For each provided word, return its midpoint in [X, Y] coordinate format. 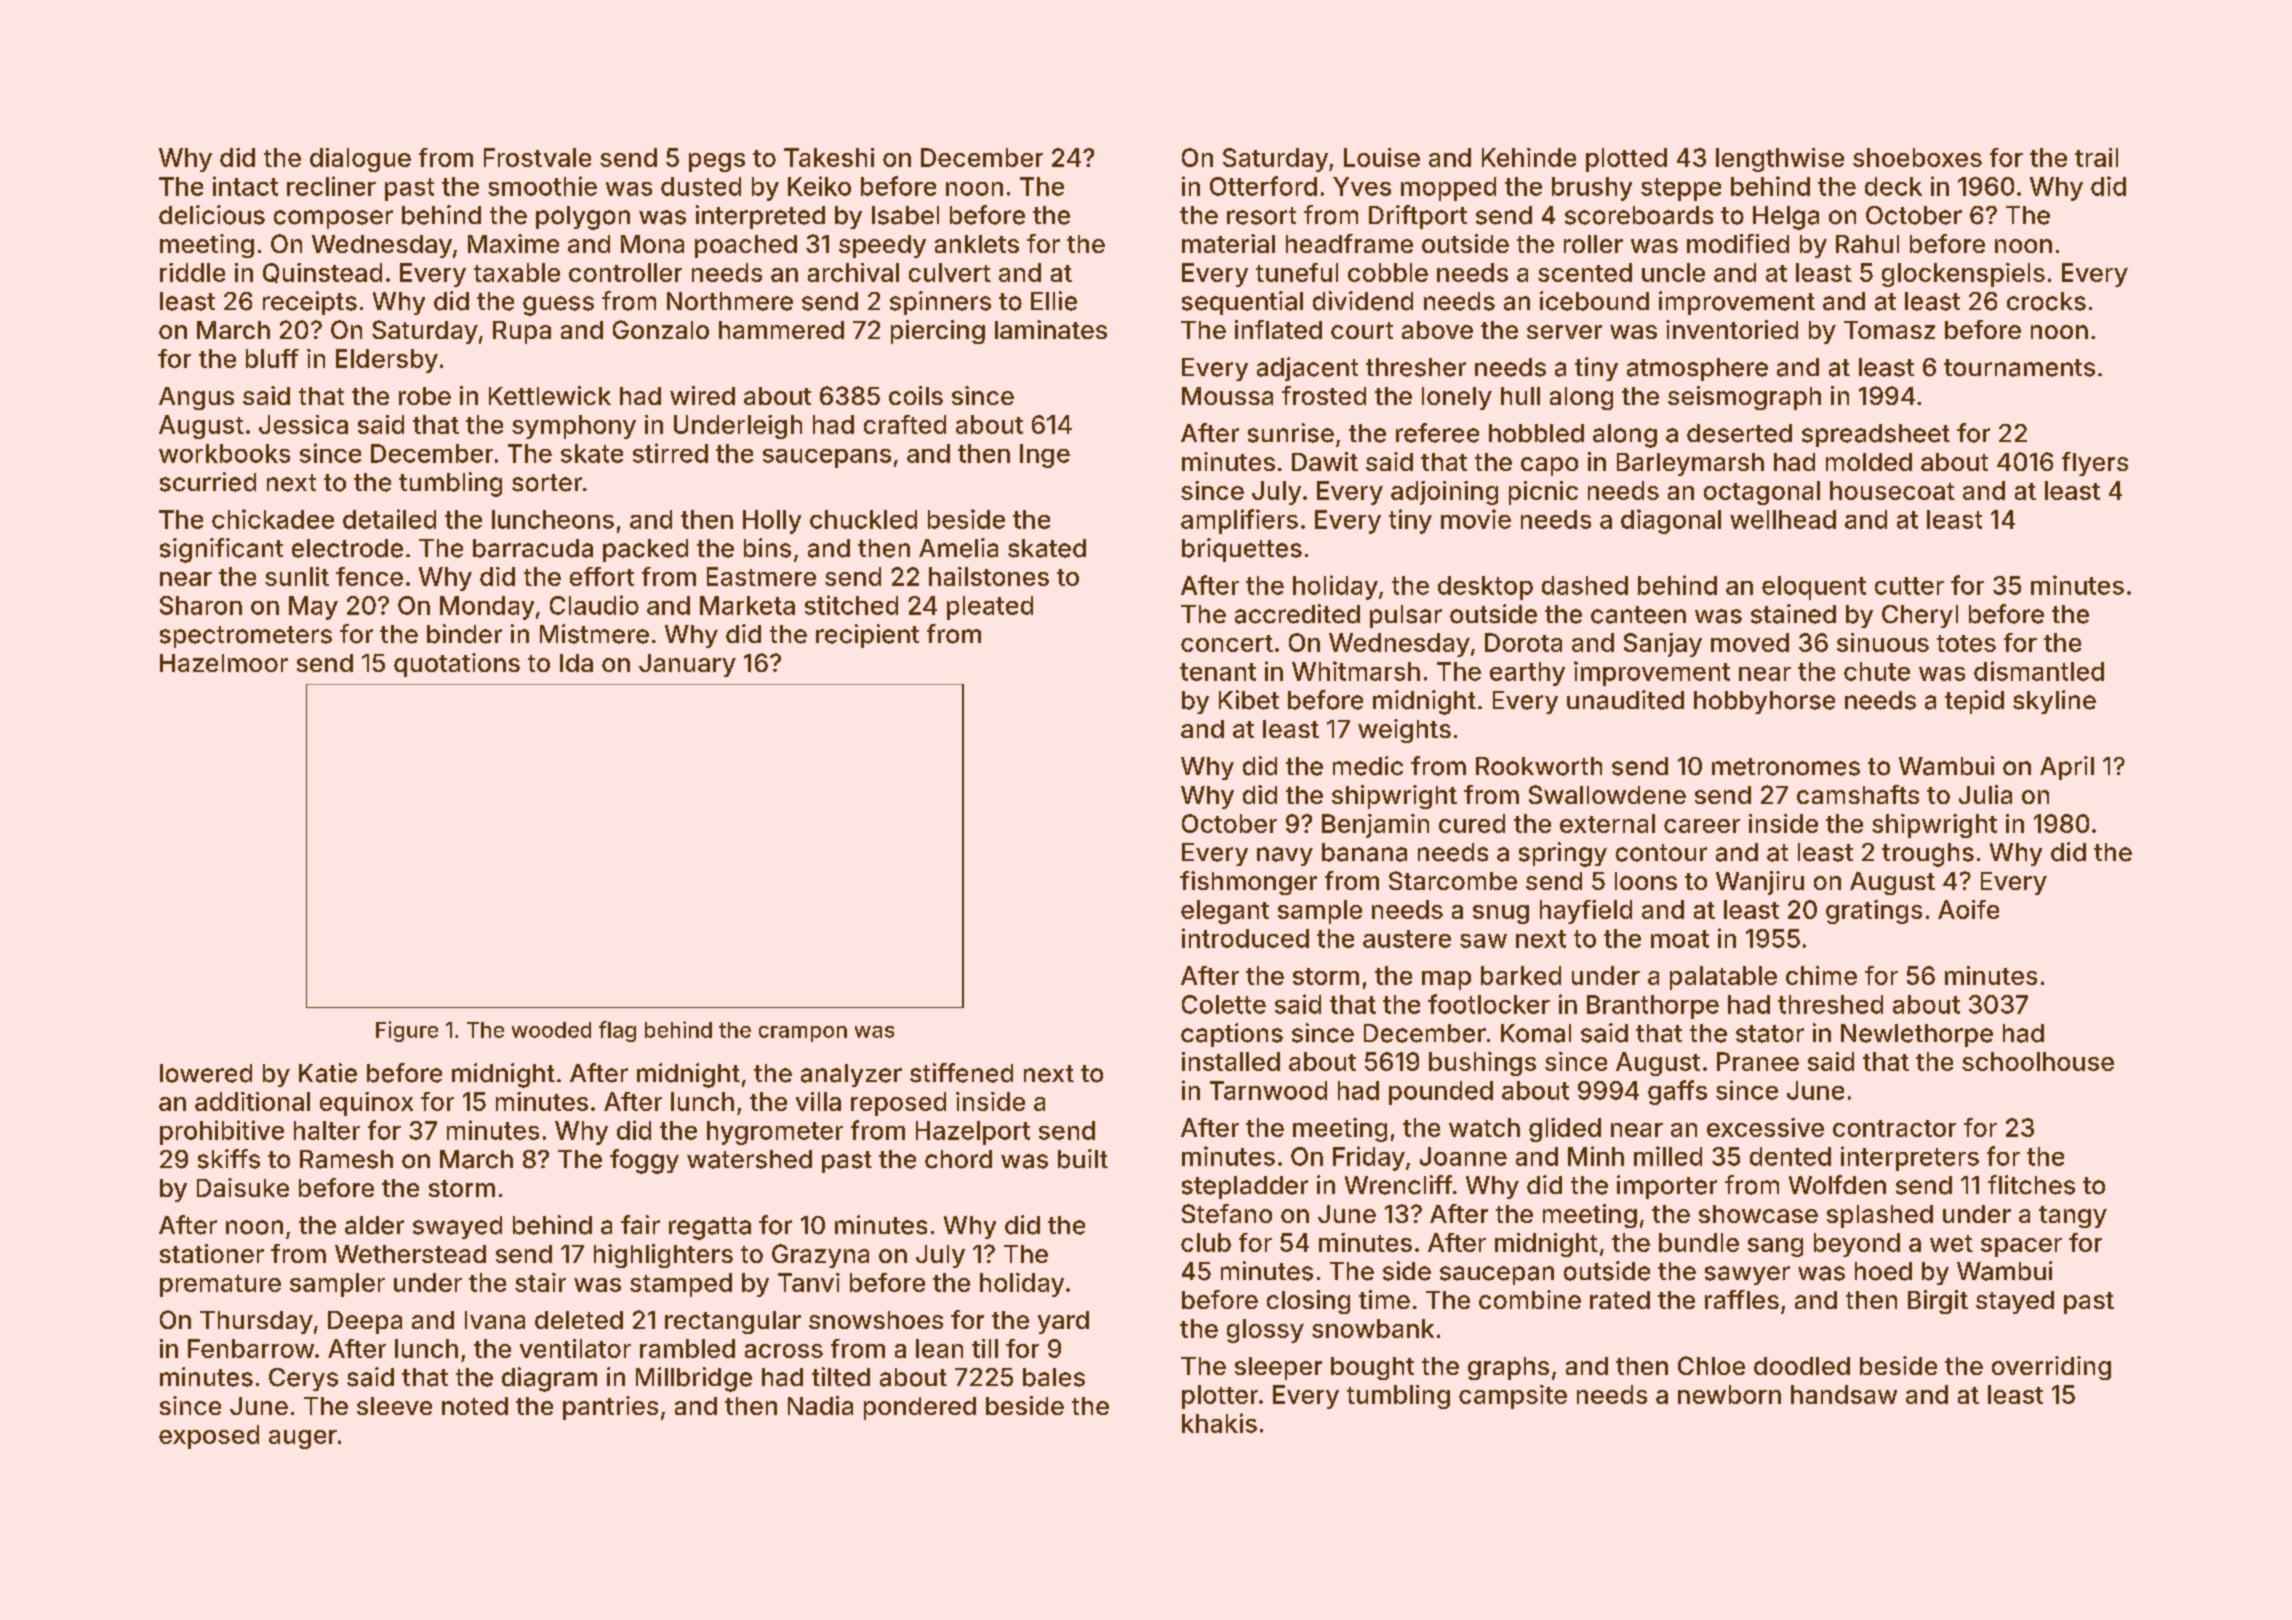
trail [2096, 157]
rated [1620, 1300]
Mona [652, 244]
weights [1404, 731]
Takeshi [829, 157]
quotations [457, 665]
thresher [1416, 367]
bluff [272, 358]
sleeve [394, 1406]
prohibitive [222, 1132]
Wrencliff [1398, 1185]
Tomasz [1889, 330]
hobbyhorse [1764, 702]
